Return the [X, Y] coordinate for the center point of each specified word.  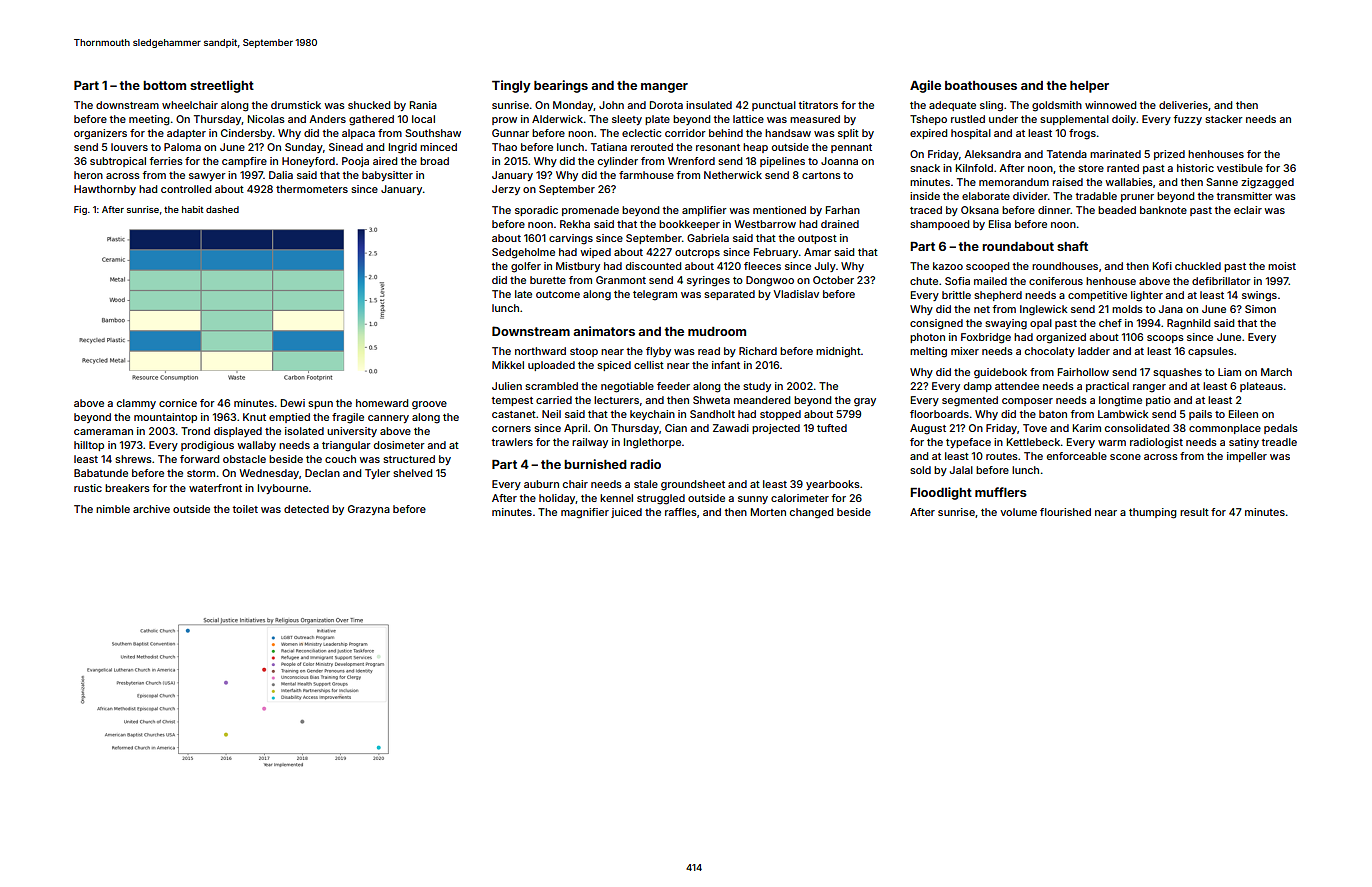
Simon [1260, 309]
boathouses [981, 85]
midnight [838, 352]
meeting [149, 120]
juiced [626, 513]
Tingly [511, 86]
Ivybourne [283, 489]
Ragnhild [1188, 324]
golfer [526, 267]
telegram [655, 295]
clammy [136, 404]
